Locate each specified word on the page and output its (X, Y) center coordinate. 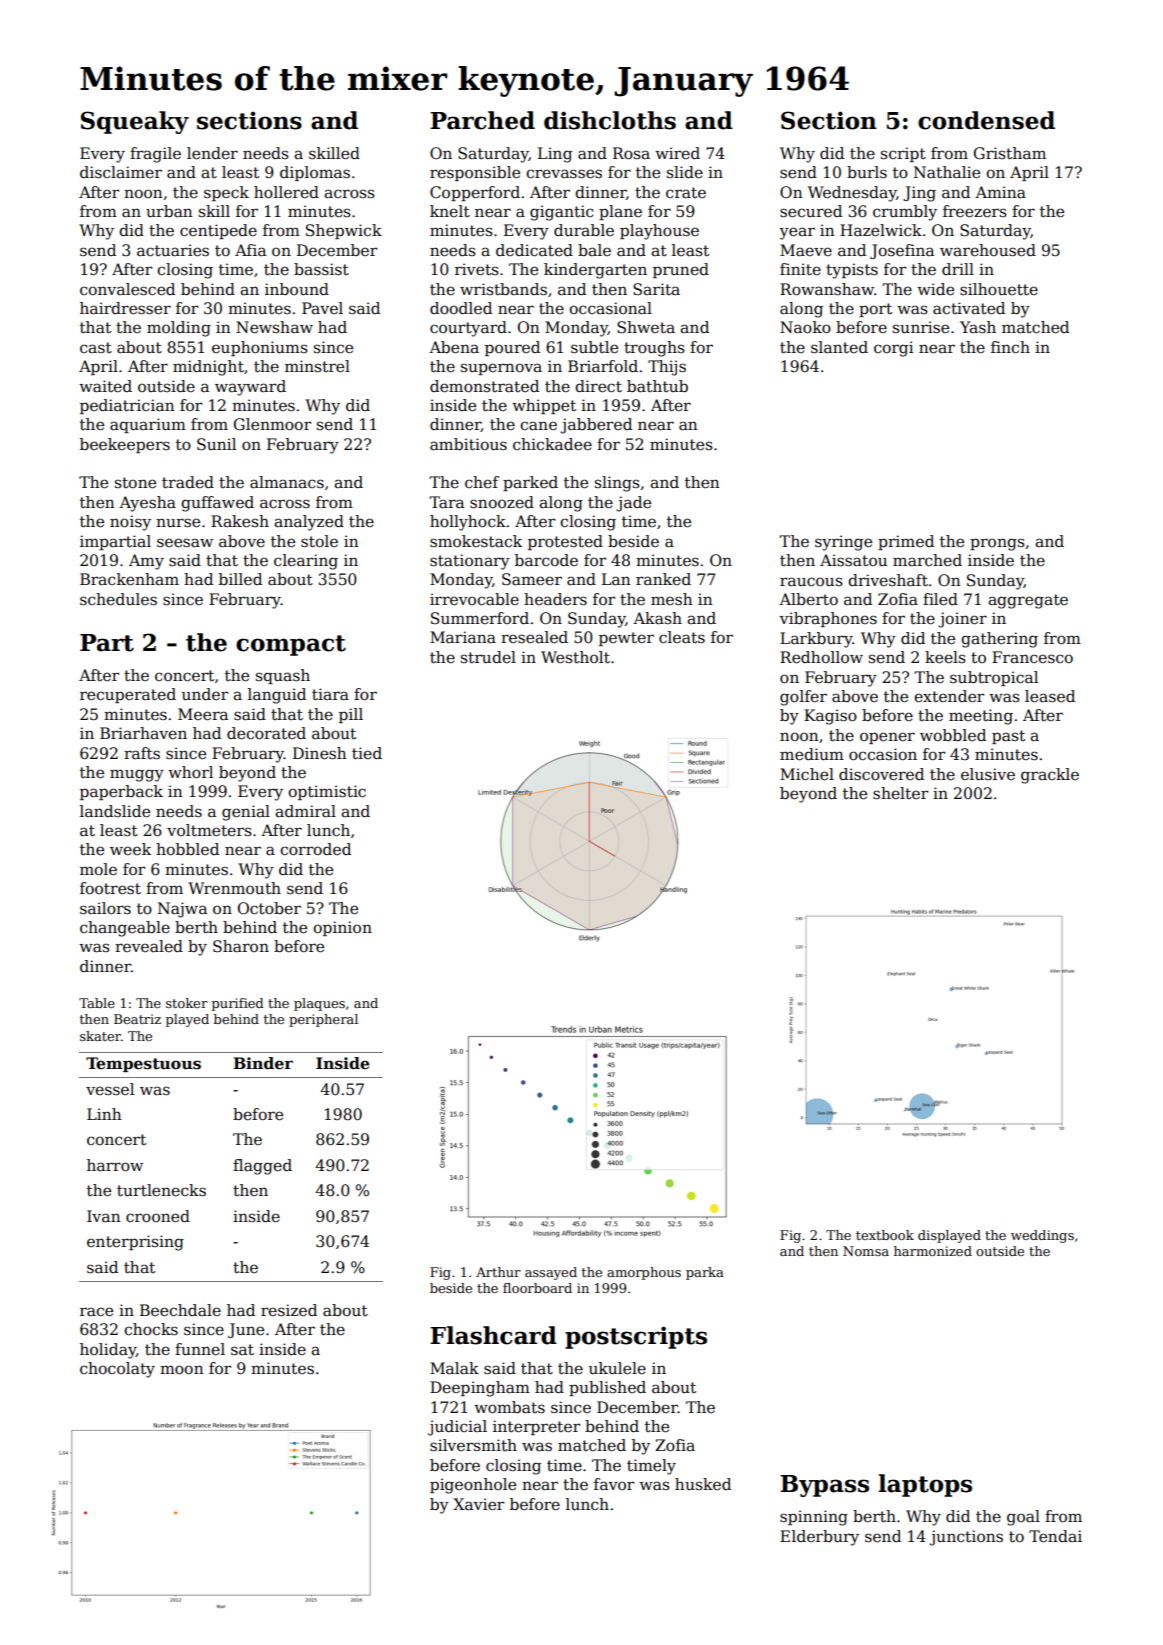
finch (1010, 347)
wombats (509, 1407)
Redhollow (821, 657)
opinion (342, 928)
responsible (475, 173)
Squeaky (135, 122)
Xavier (478, 1504)
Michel (807, 774)
